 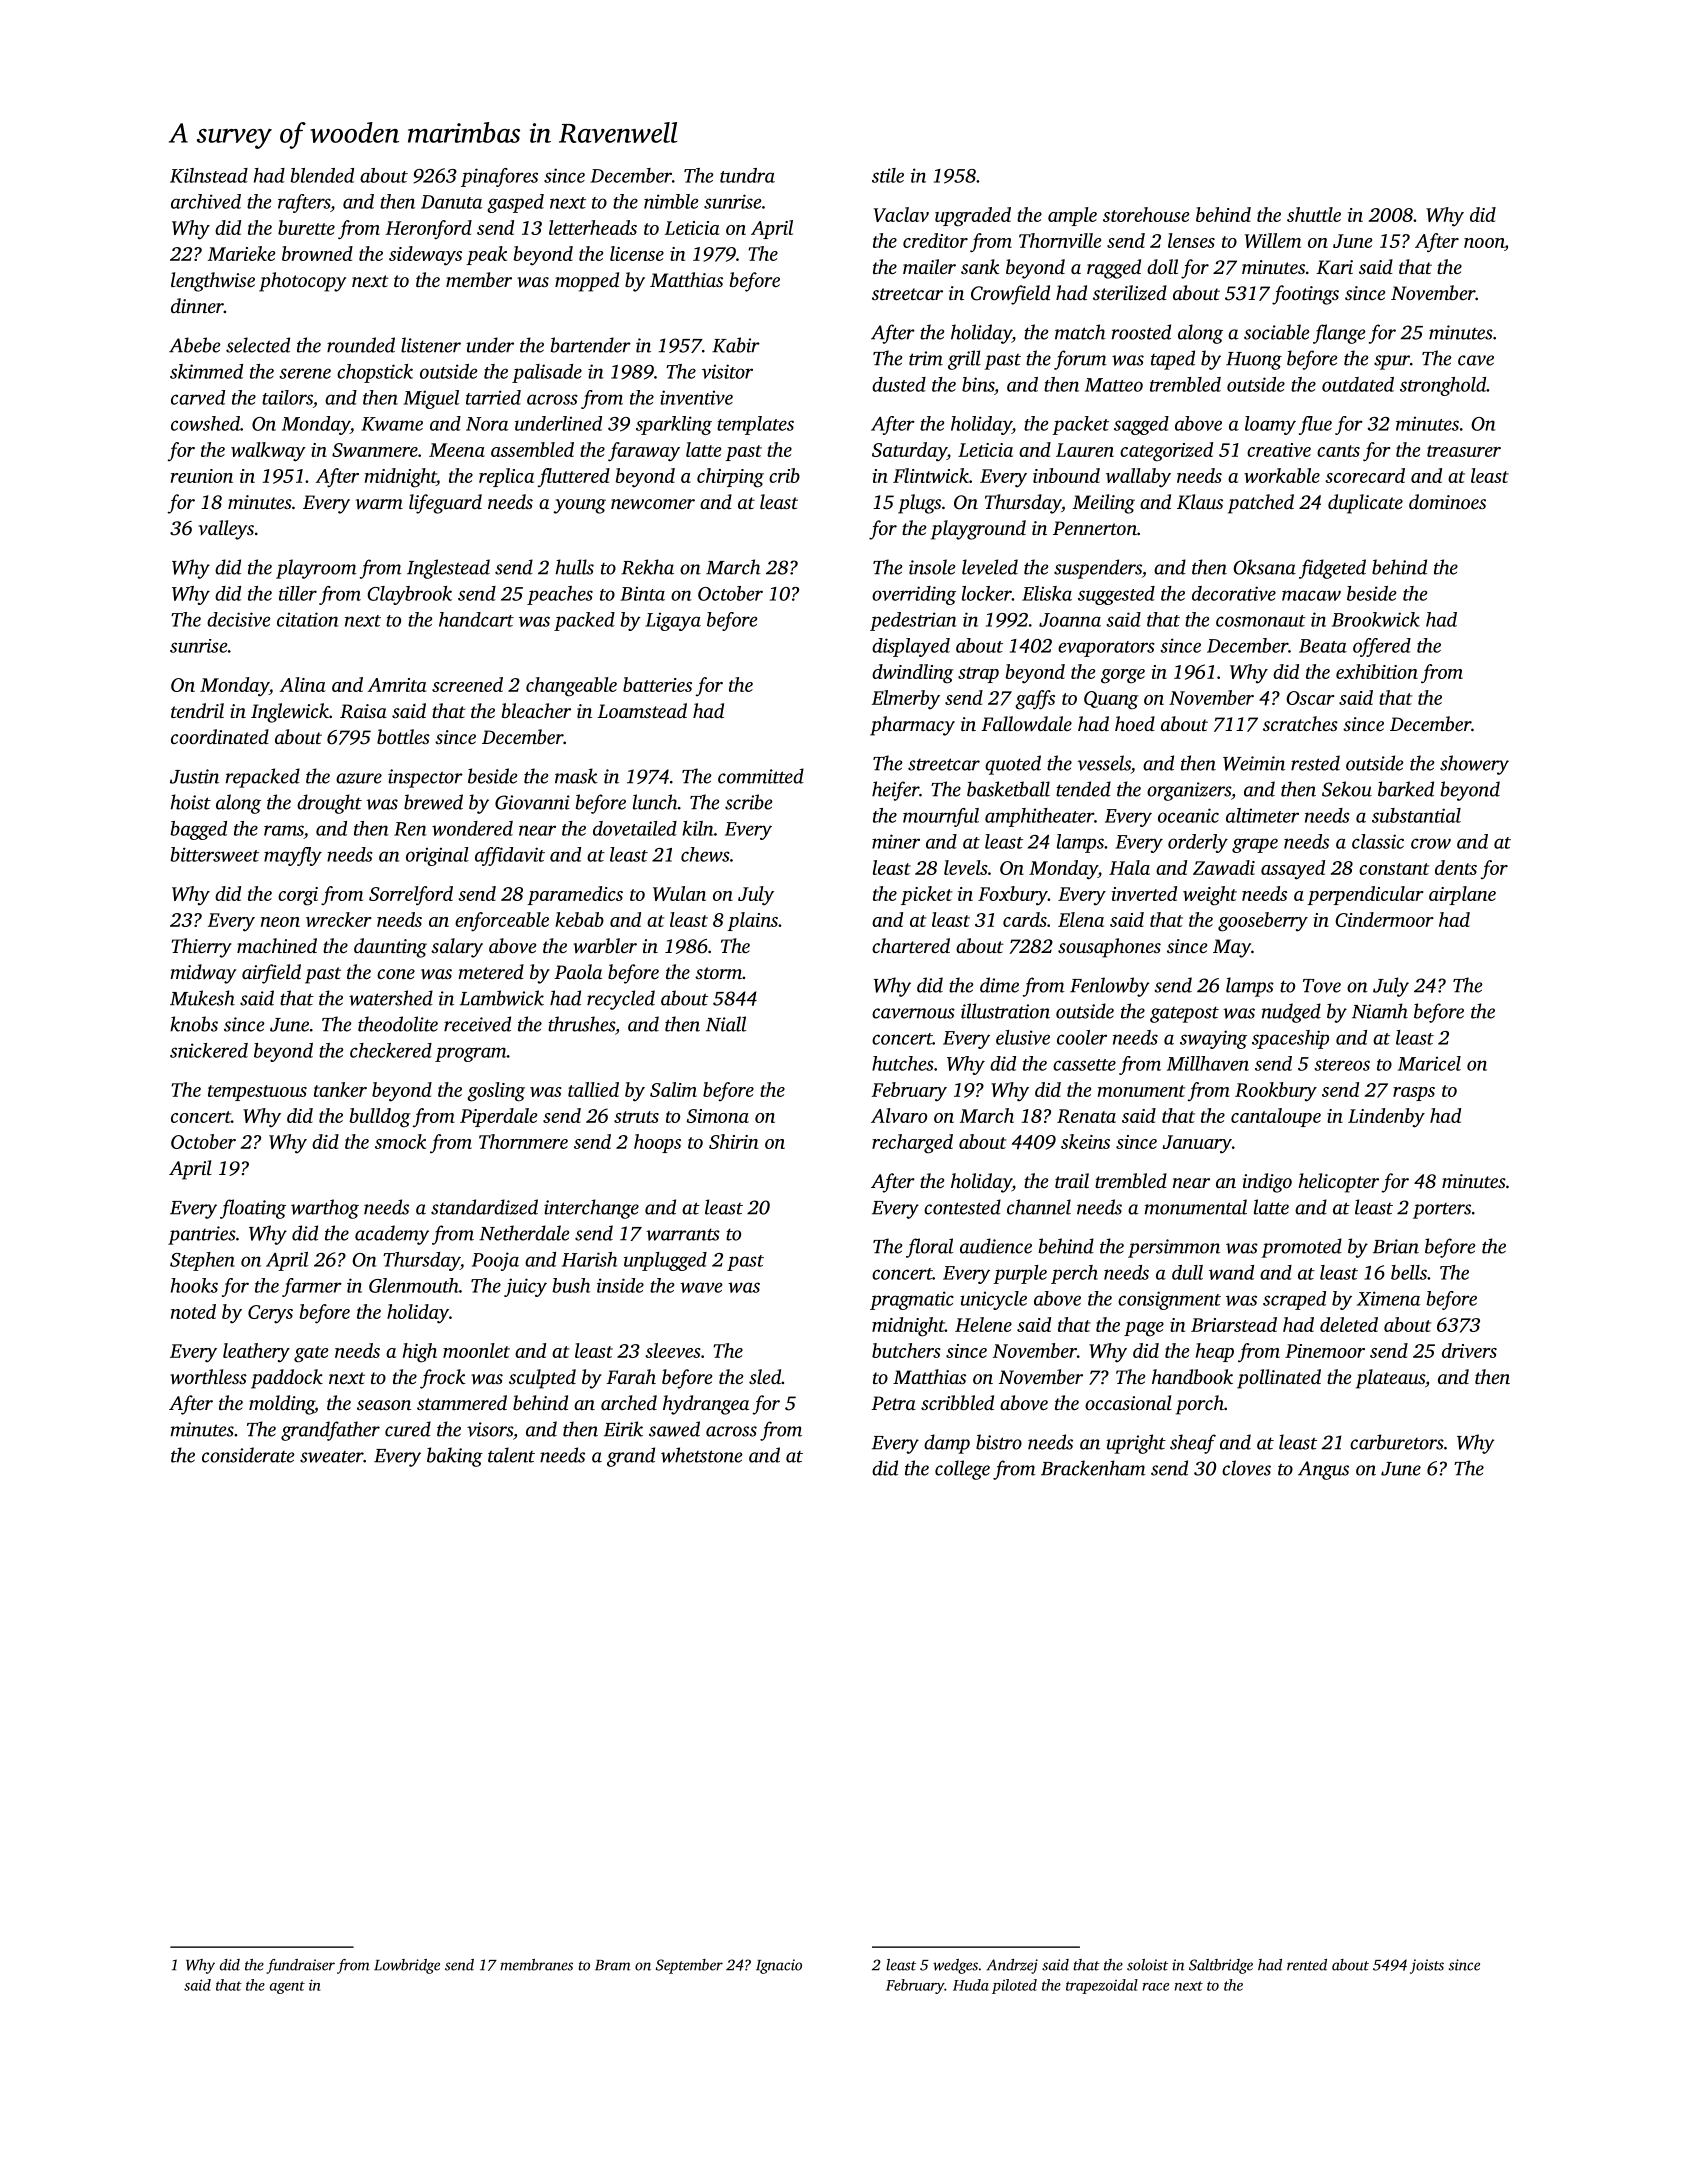 What do you see at coordinates (462, 1402) in the screenshot?
I see `stammered` at bounding box center [462, 1402].
